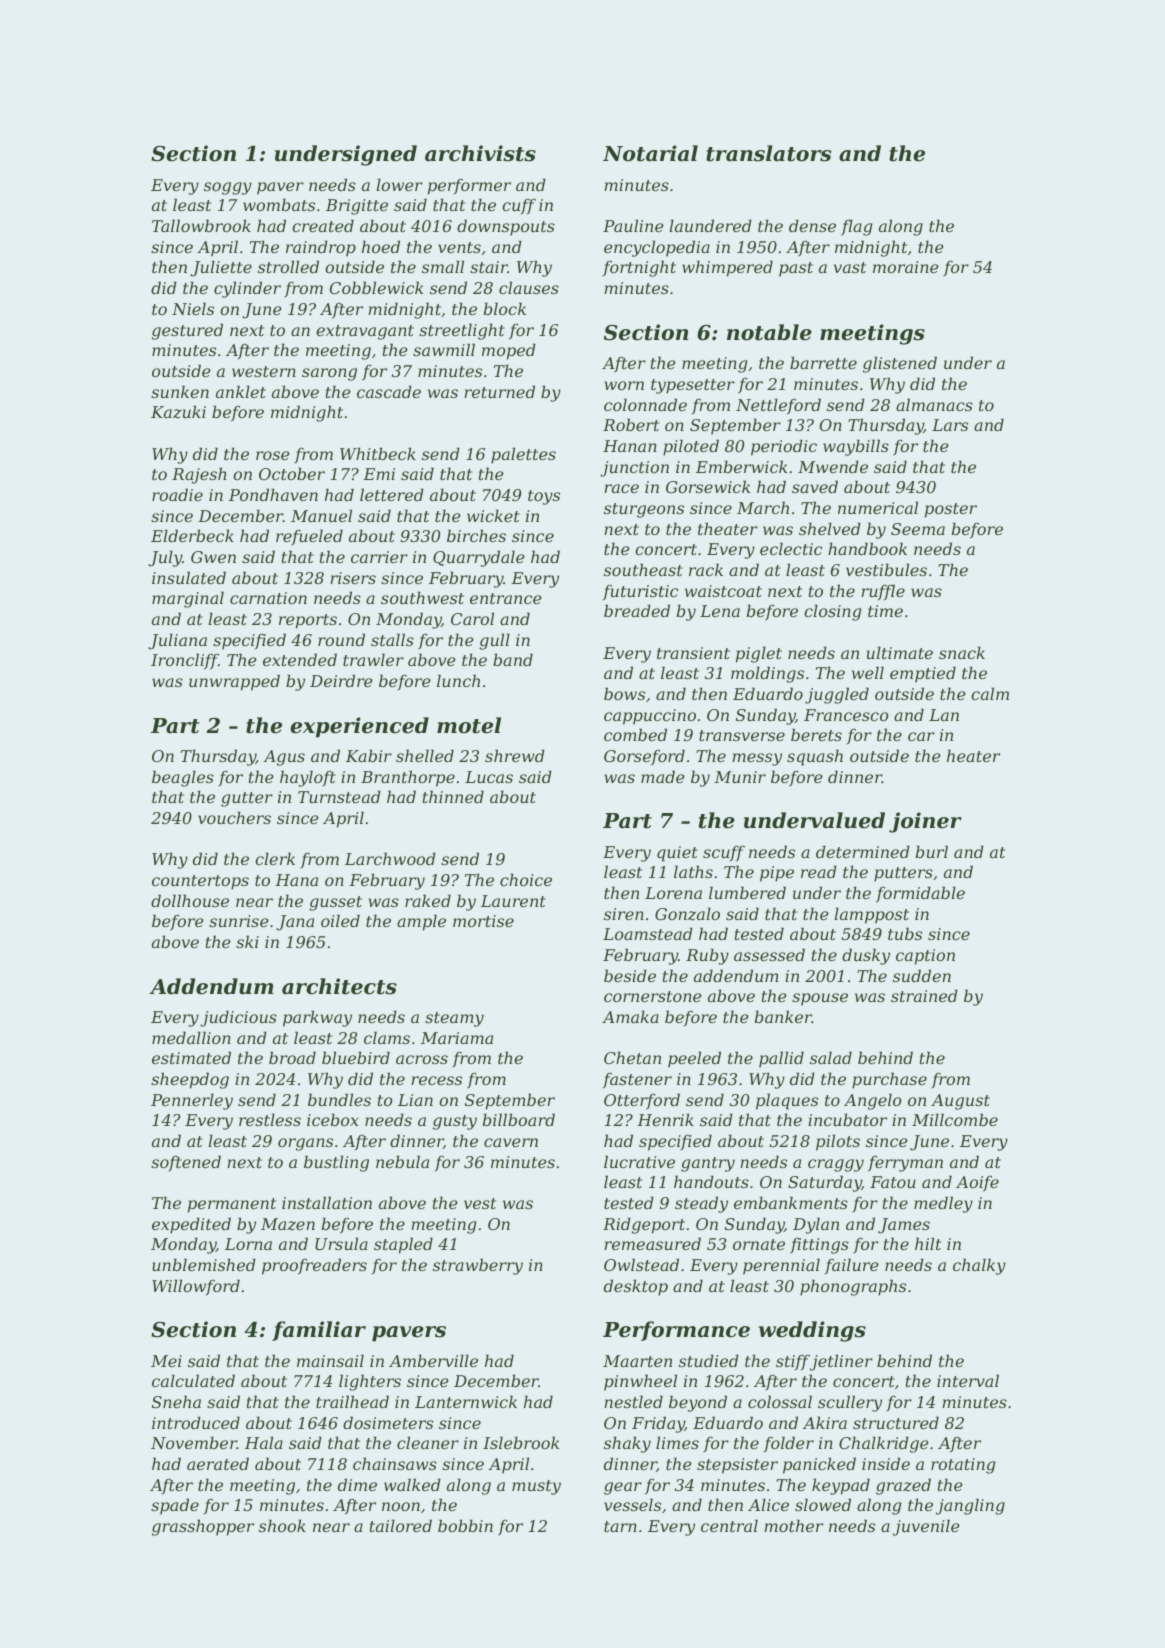 Image resolution: width=1165 pixels, height=1648 pixels. I want to click on expedited, so click(191, 1225).
